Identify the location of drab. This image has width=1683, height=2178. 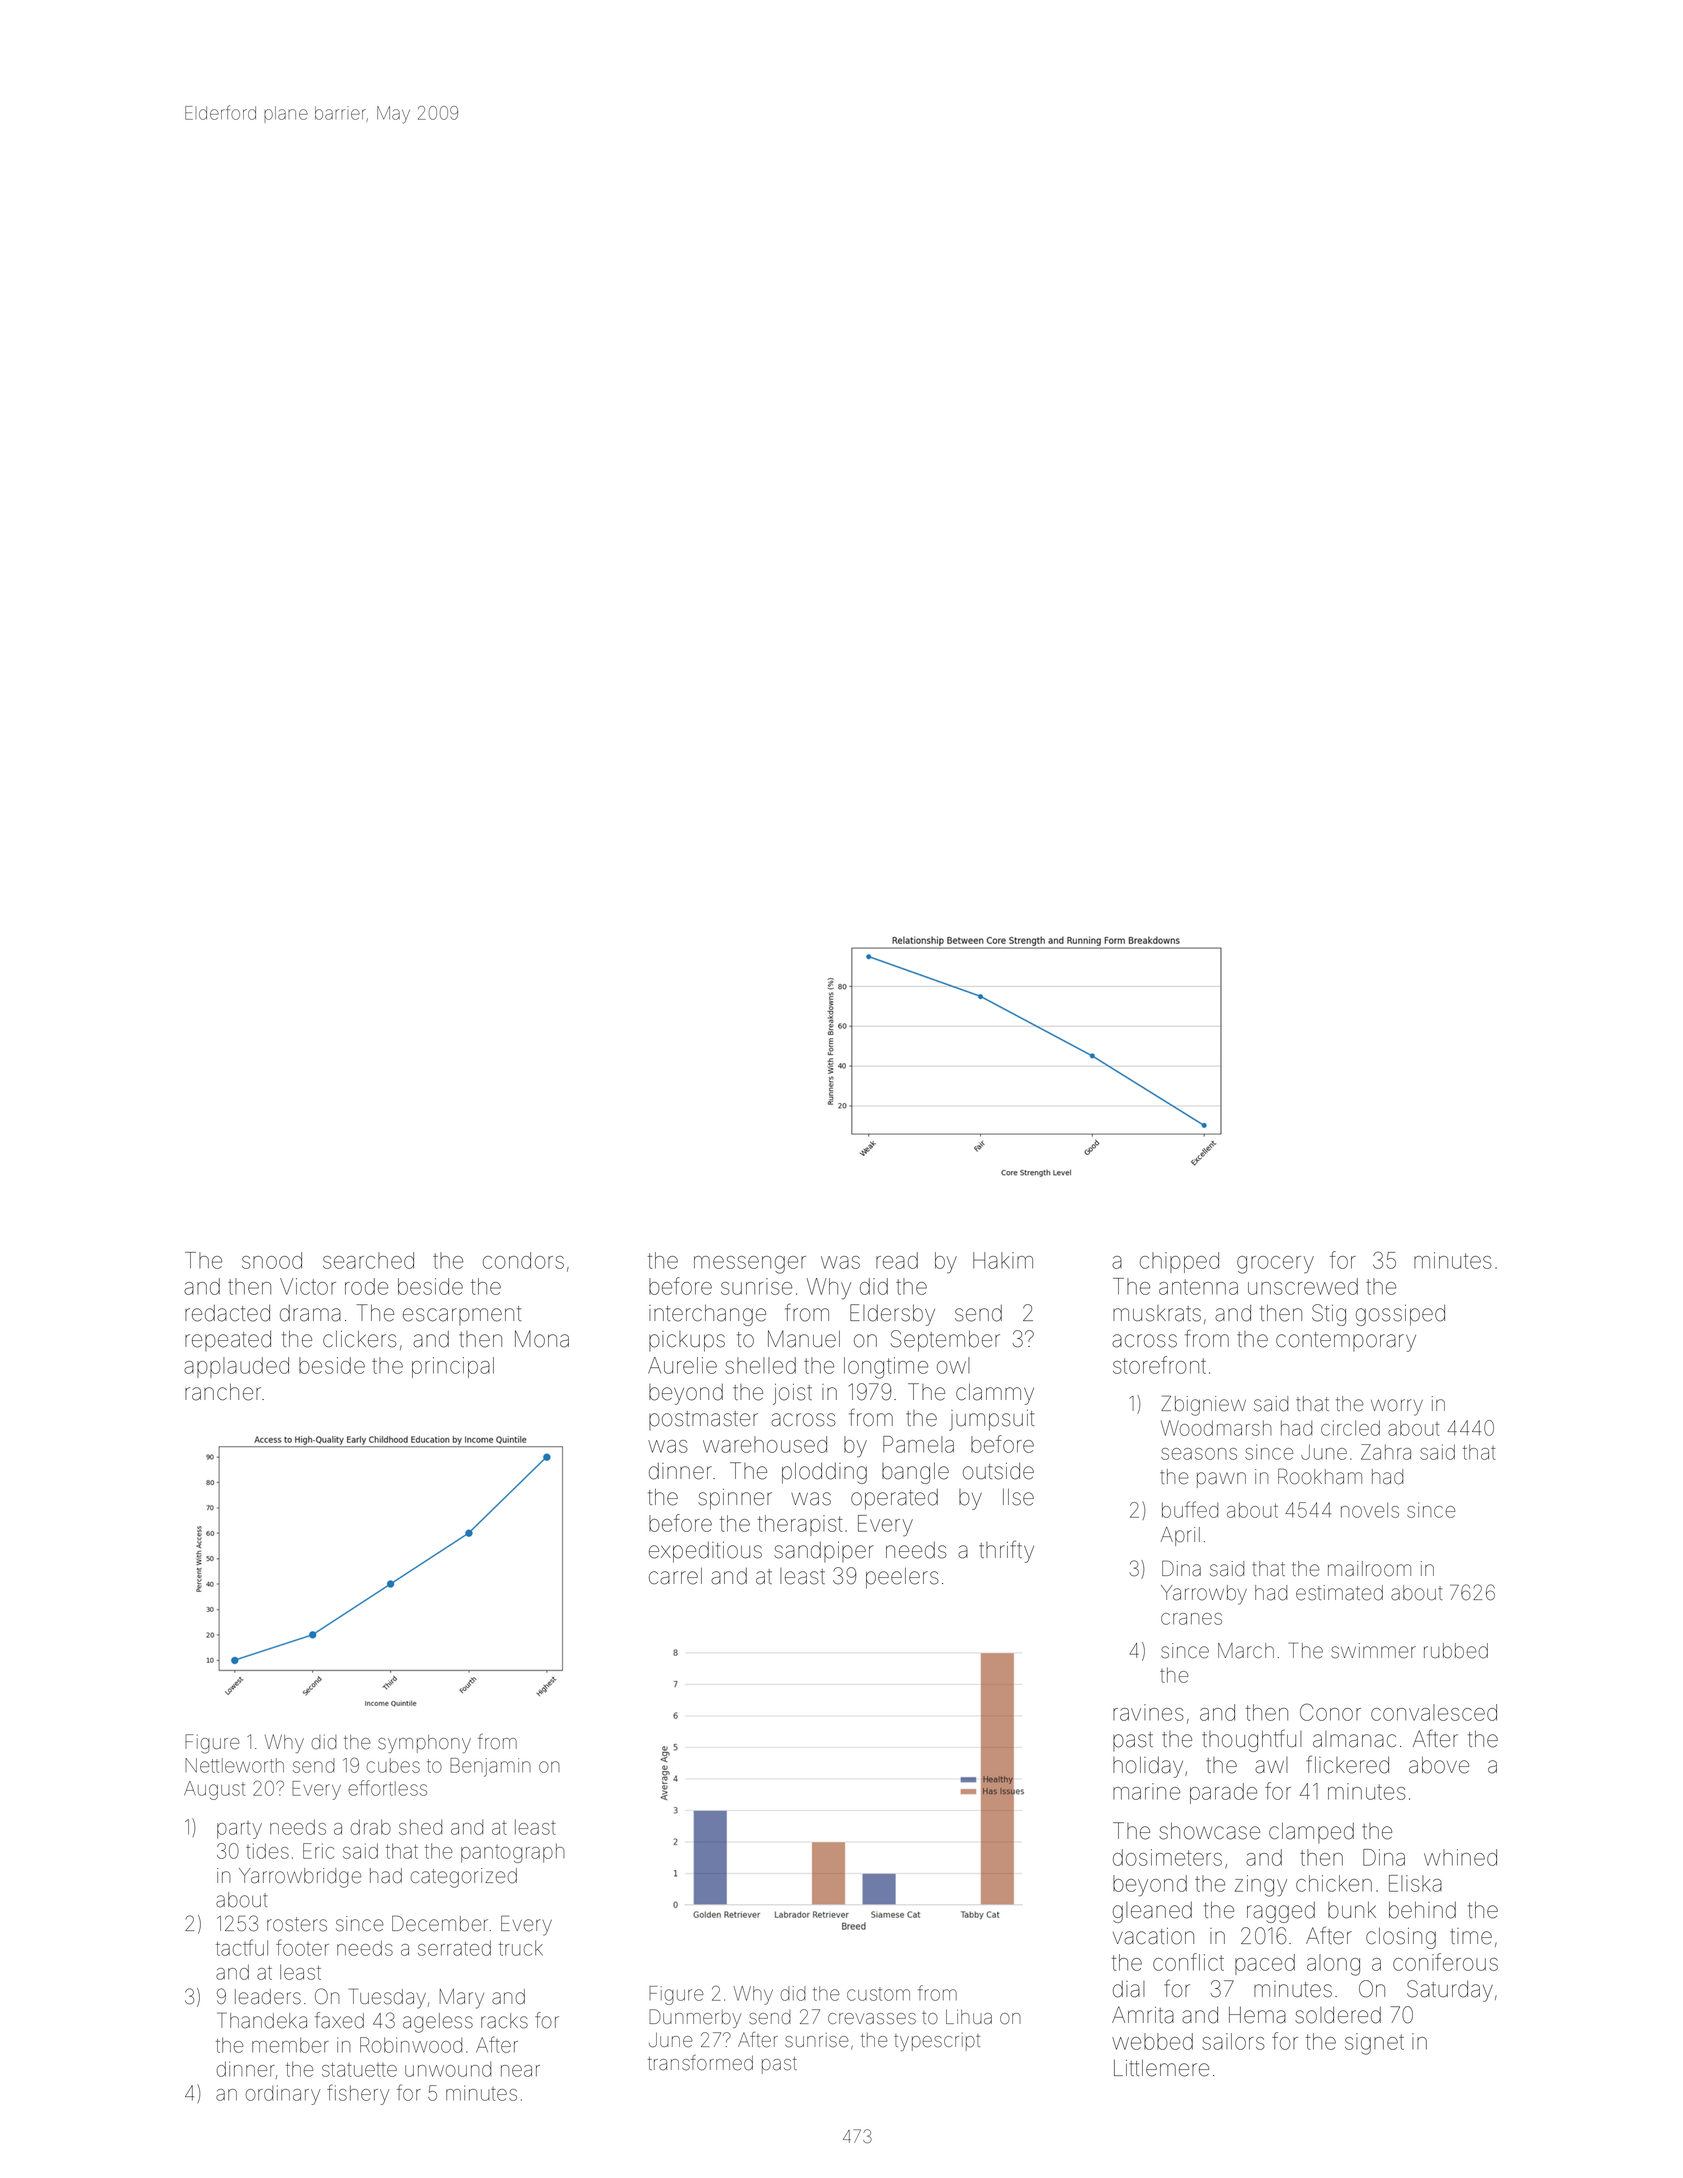
(371, 1827).
